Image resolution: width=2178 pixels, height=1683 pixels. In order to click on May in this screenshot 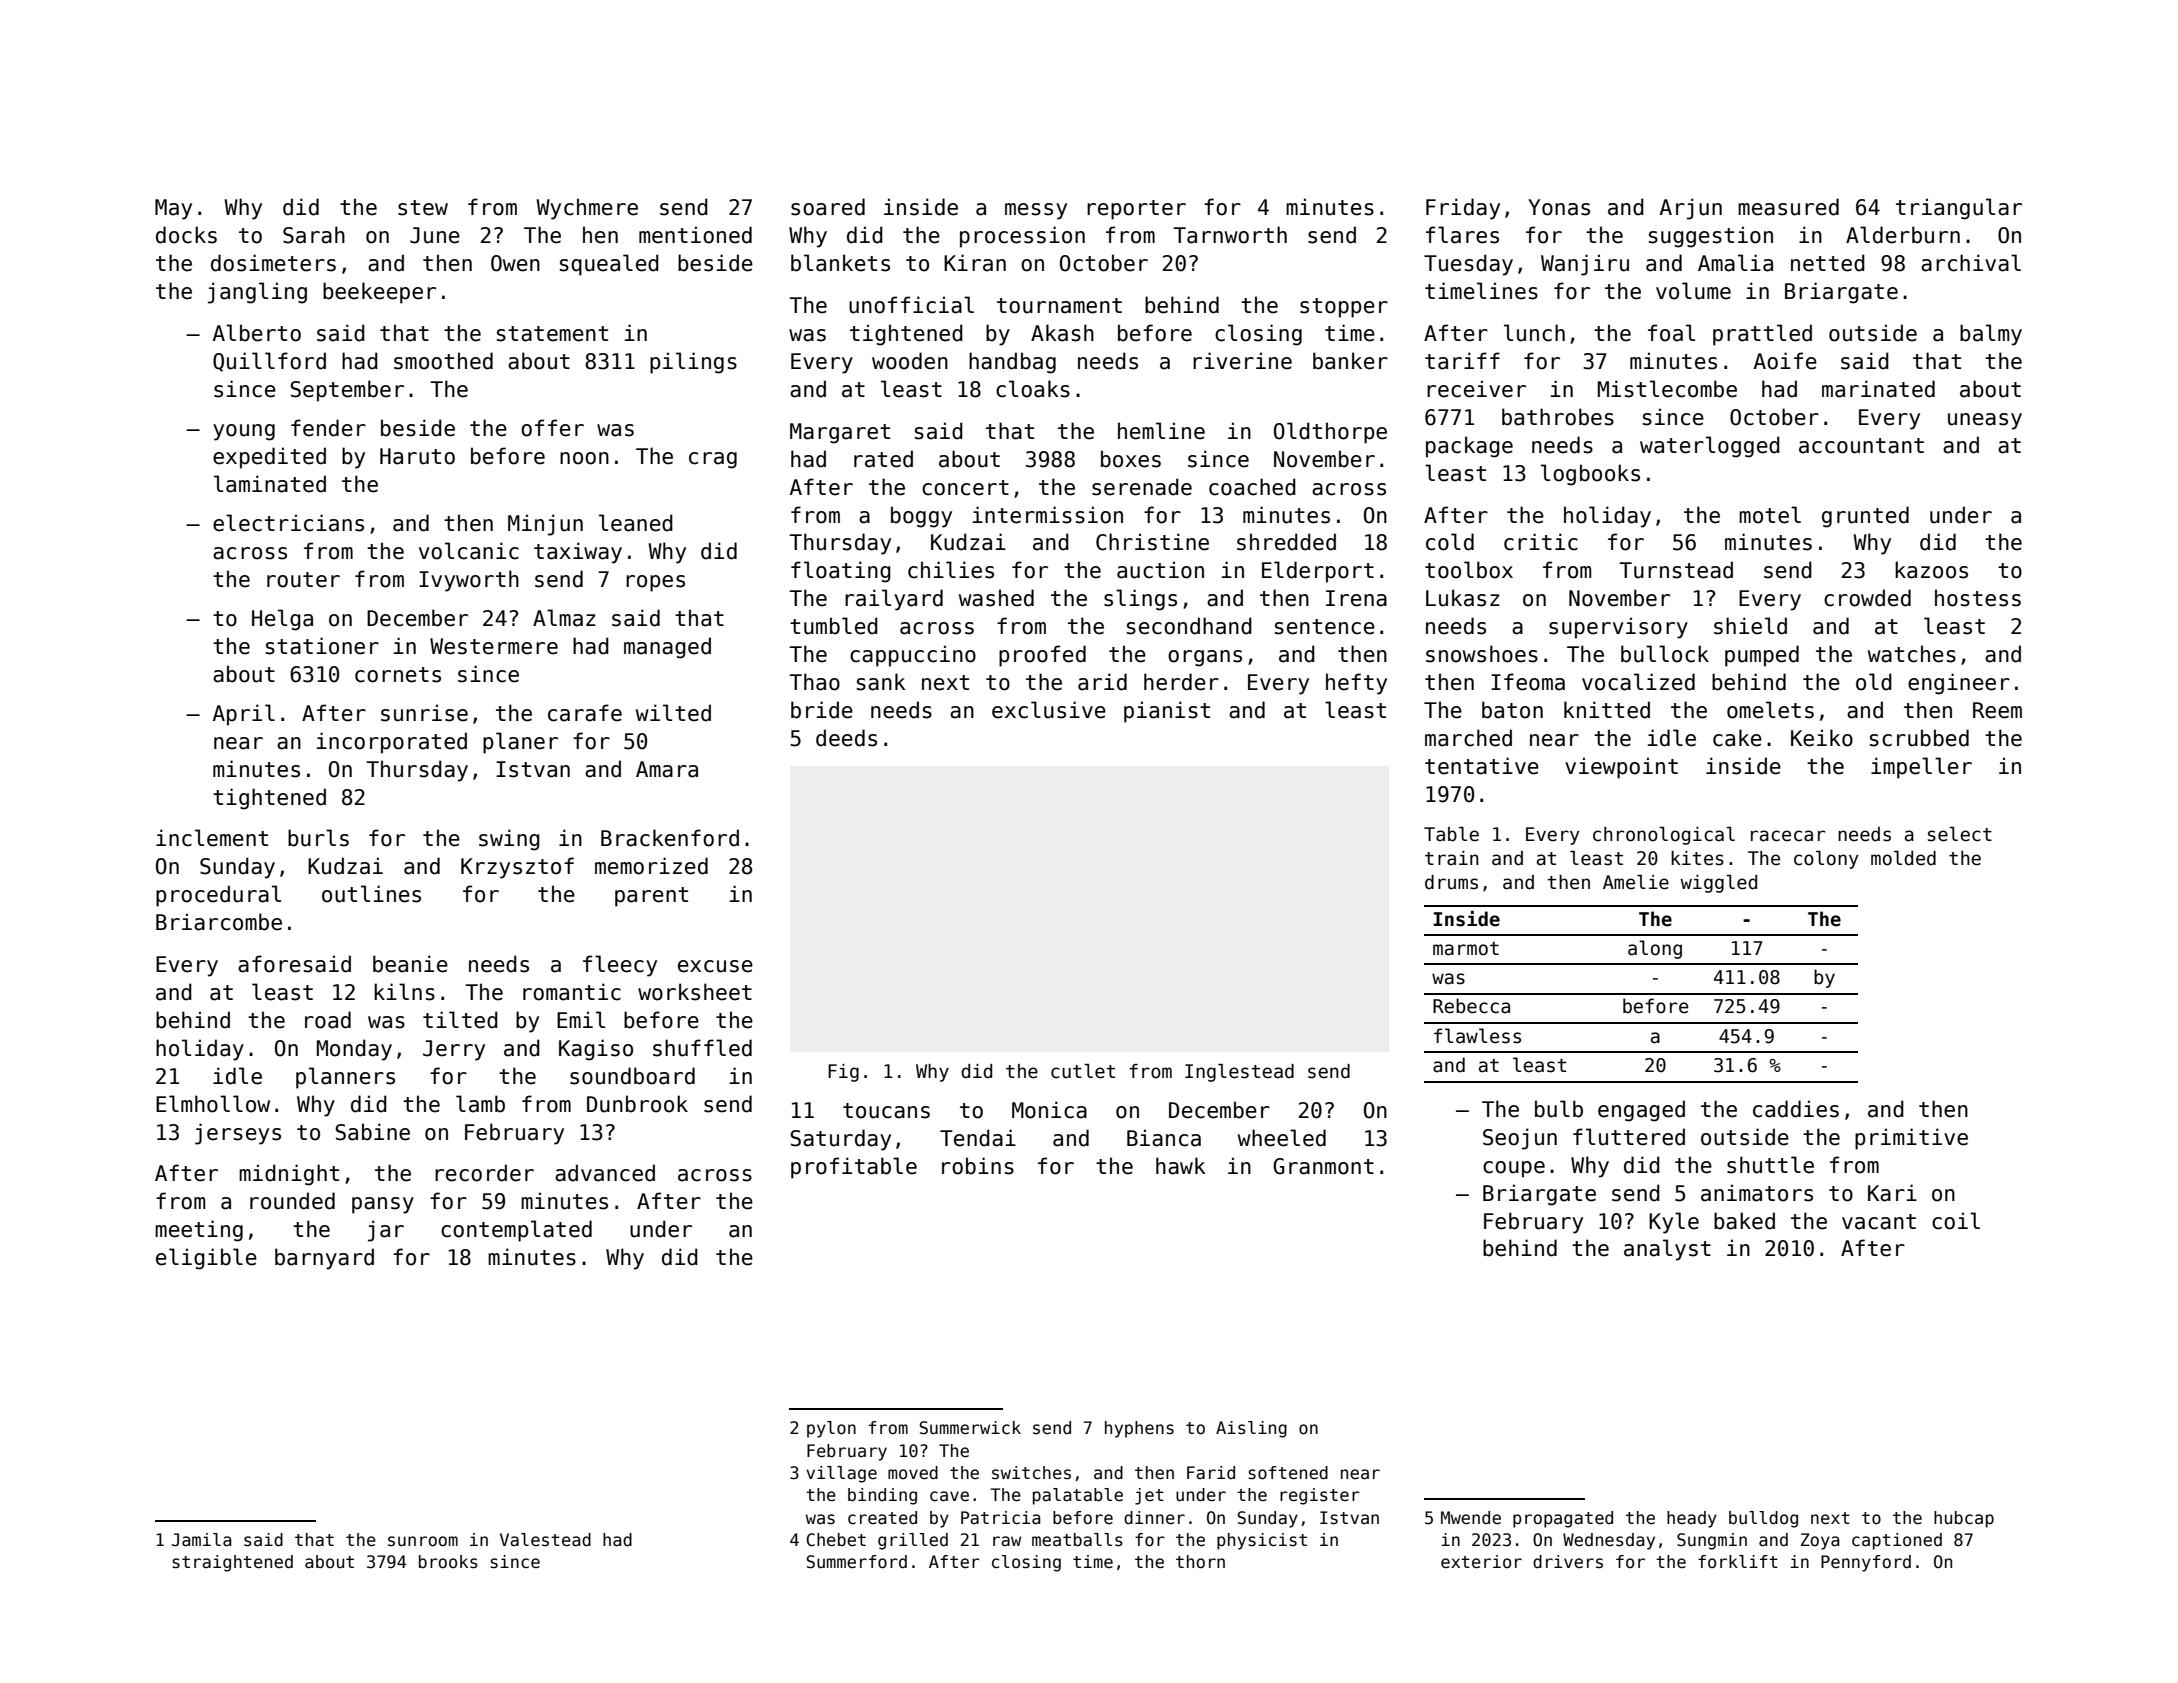, I will do `click(173, 209)`.
